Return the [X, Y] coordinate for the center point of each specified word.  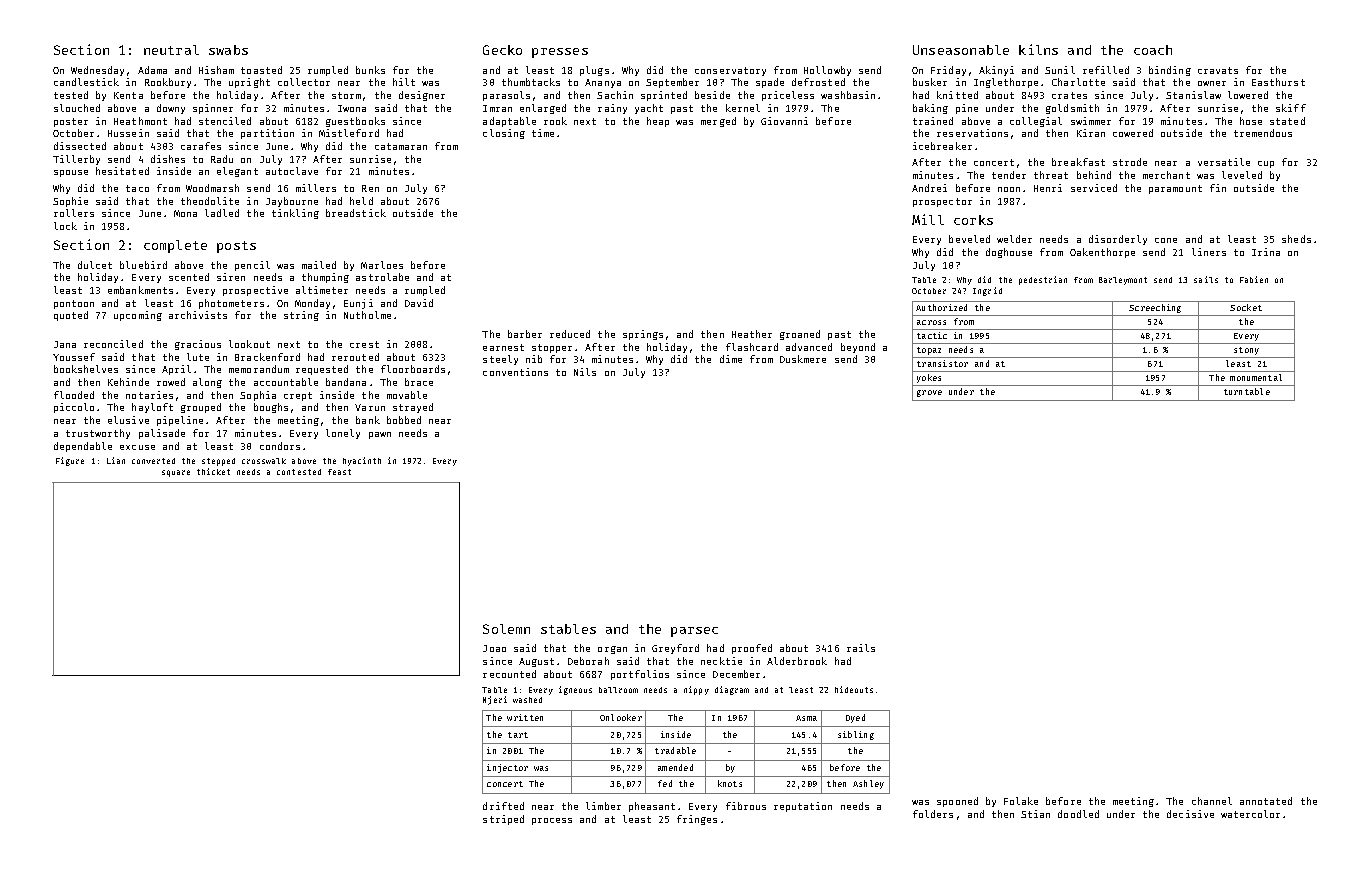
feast [339, 472]
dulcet [95, 265]
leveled [1242, 175]
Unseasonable [961, 50]
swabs [228, 50]
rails [861, 648]
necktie [721, 661]
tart [518, 735]
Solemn [506, 629]
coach [1153, 50]
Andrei [929, 188]
